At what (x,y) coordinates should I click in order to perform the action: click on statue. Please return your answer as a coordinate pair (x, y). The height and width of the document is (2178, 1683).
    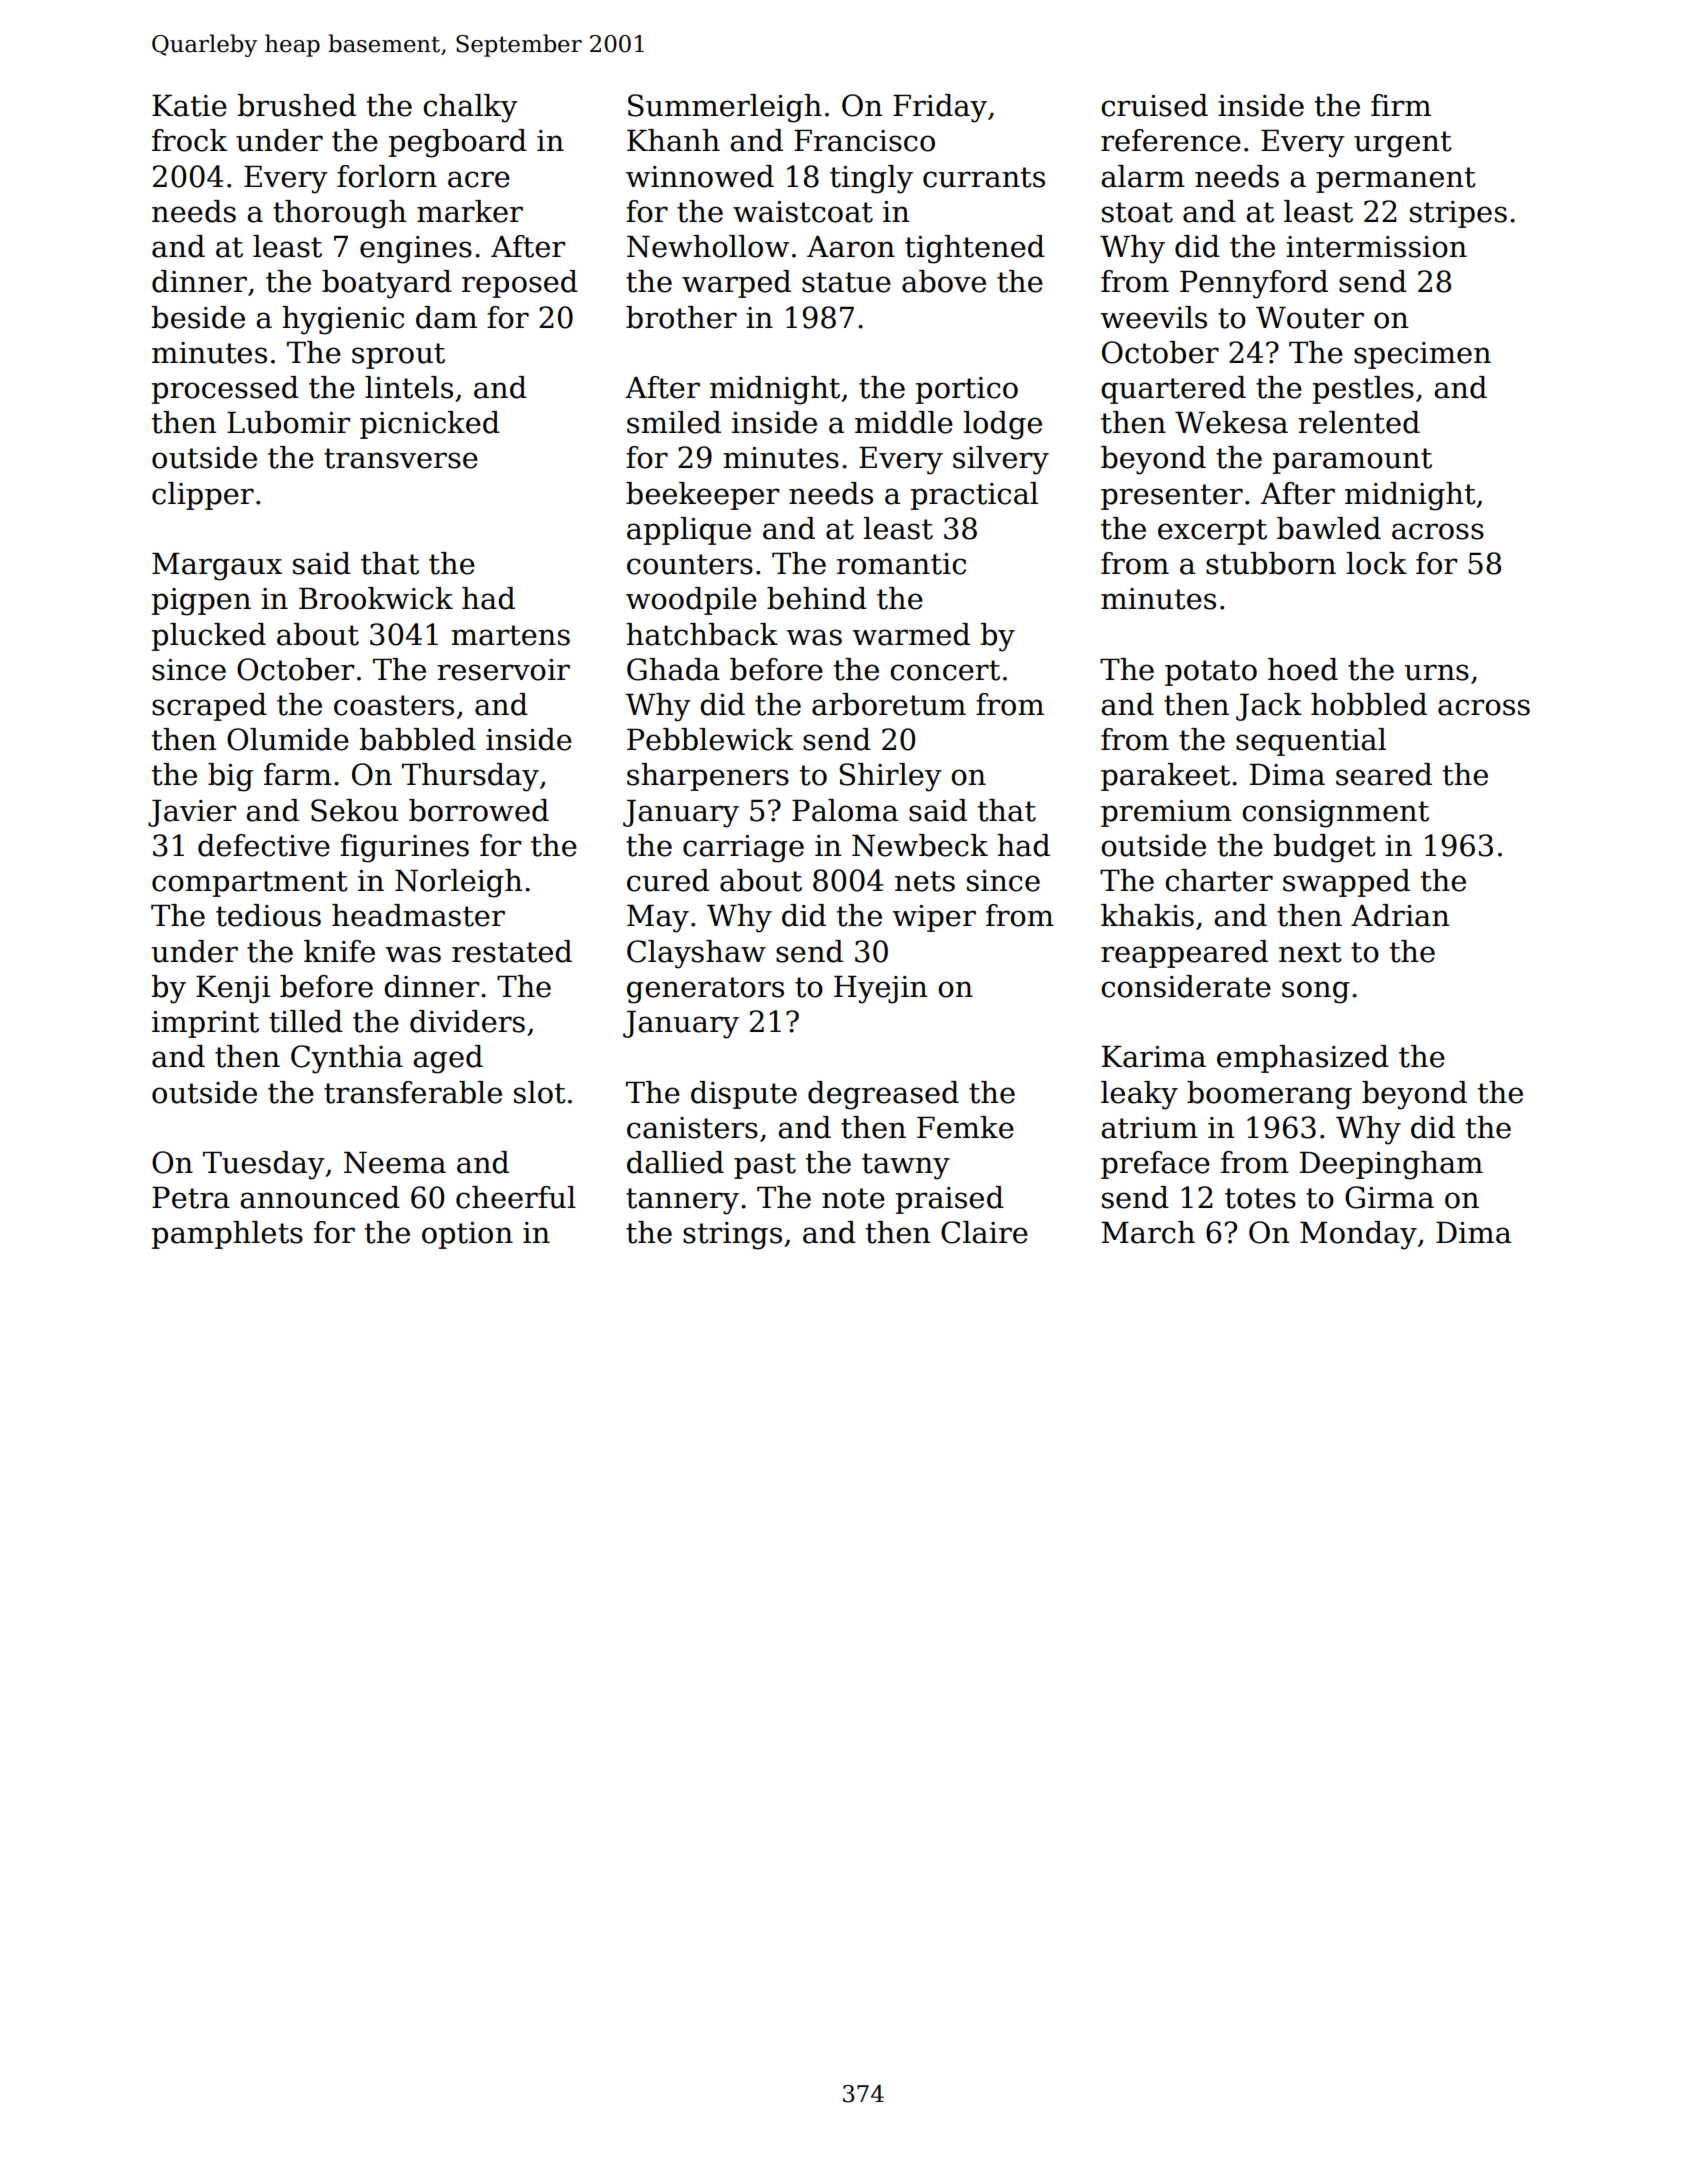
    Looking at the image, I should click on (846, 282).
